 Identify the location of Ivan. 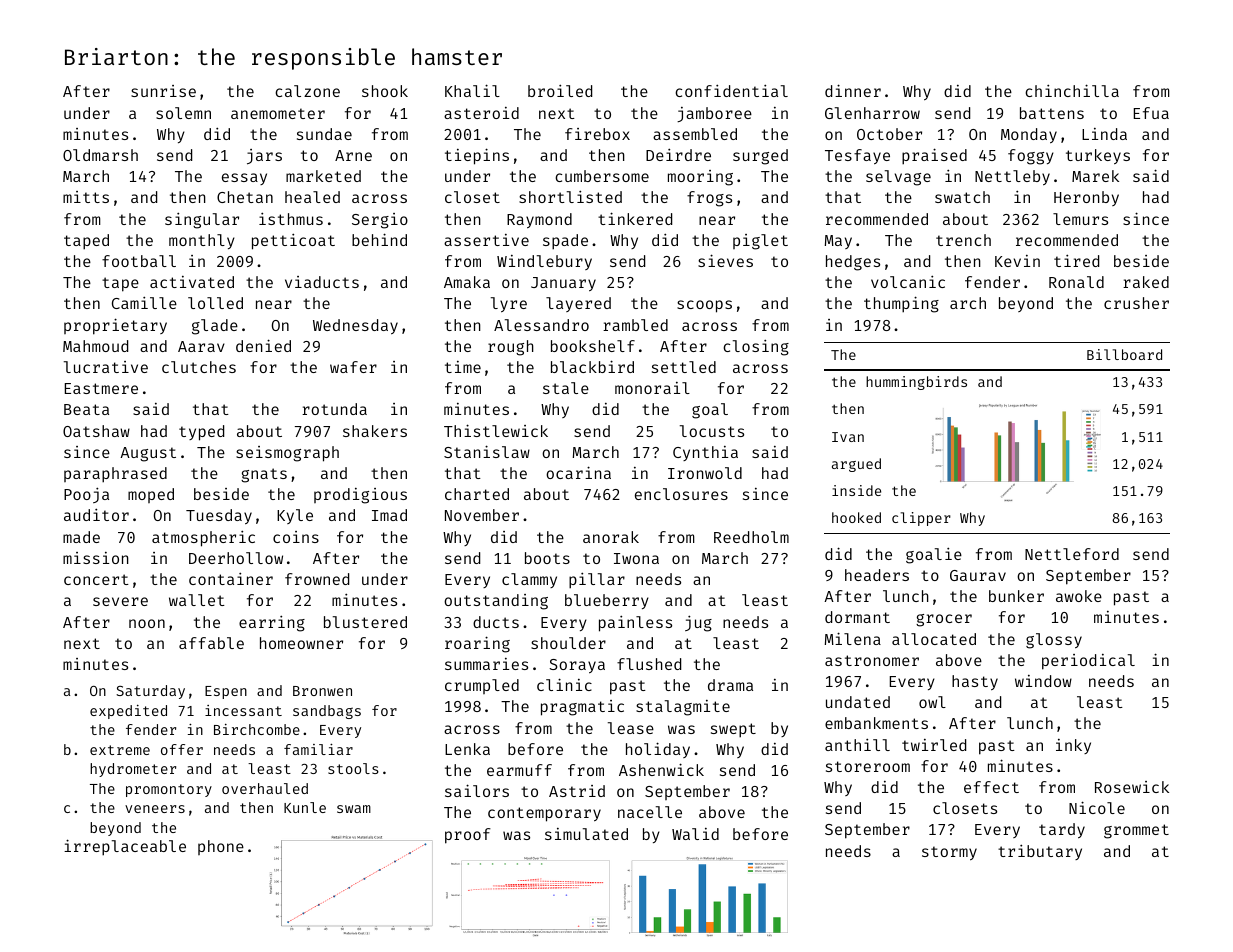
(848, 437).
